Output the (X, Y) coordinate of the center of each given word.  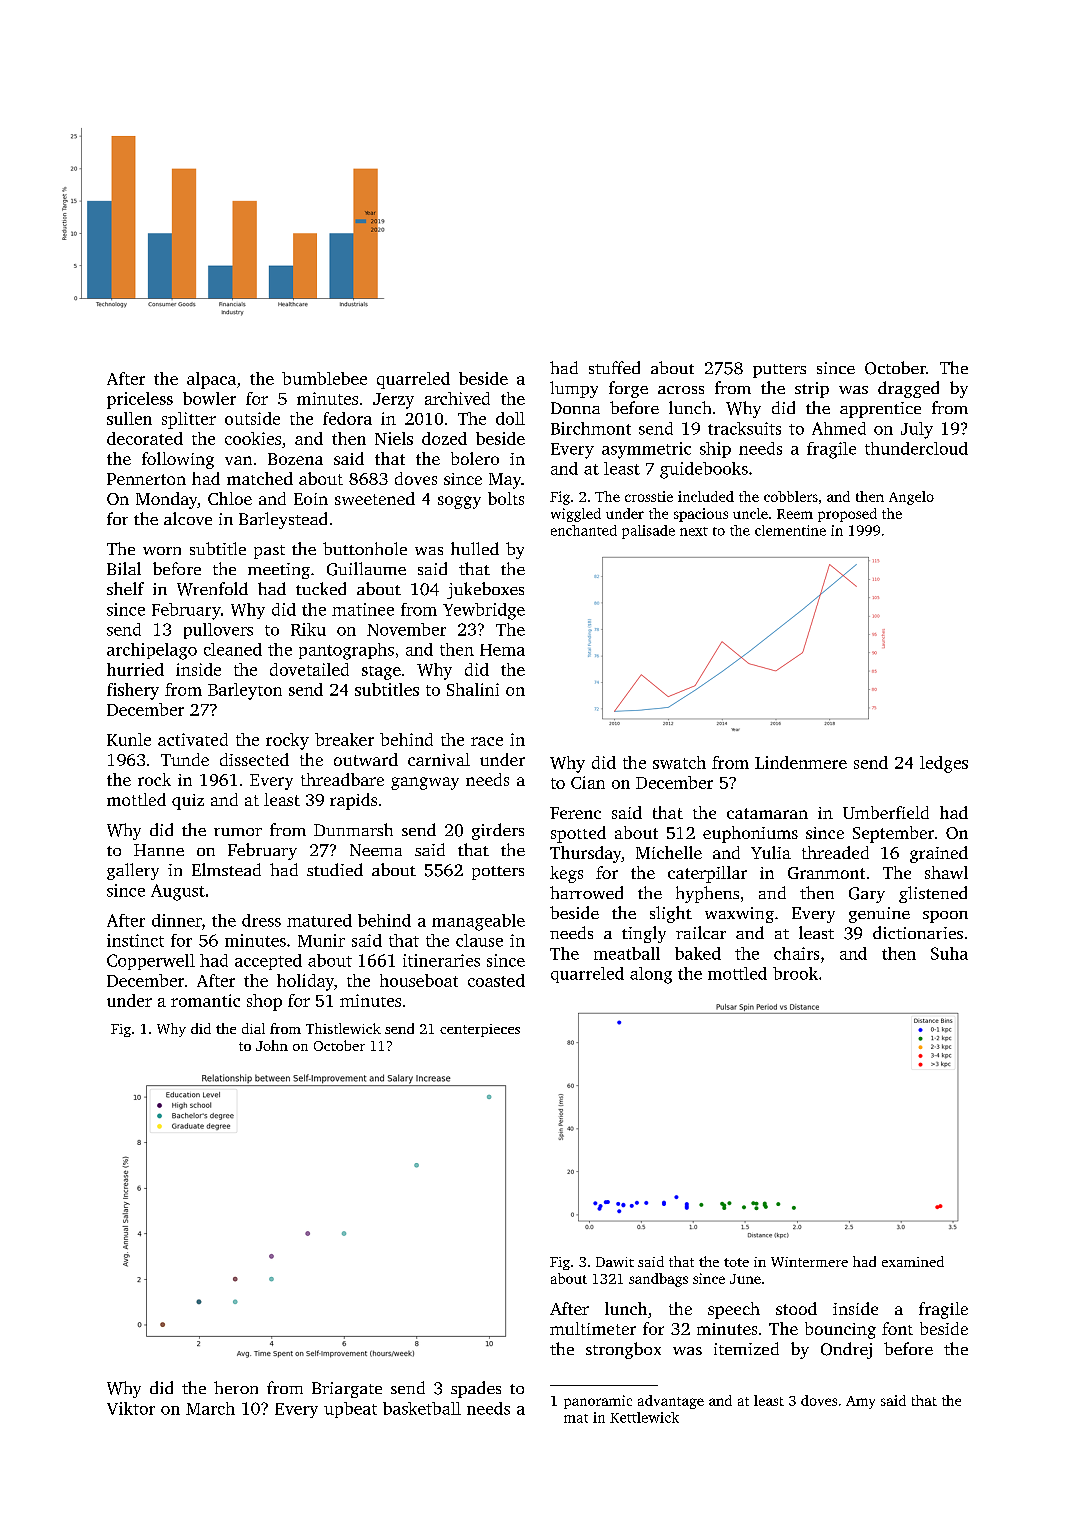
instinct (135, 940)
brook (795, 973)
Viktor (131, 1408)
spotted (578, 834)
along (651, 975)
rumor (238, 832)
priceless (140, 400)
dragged (908, 389)
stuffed (614, 367)
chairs (796, 953)
